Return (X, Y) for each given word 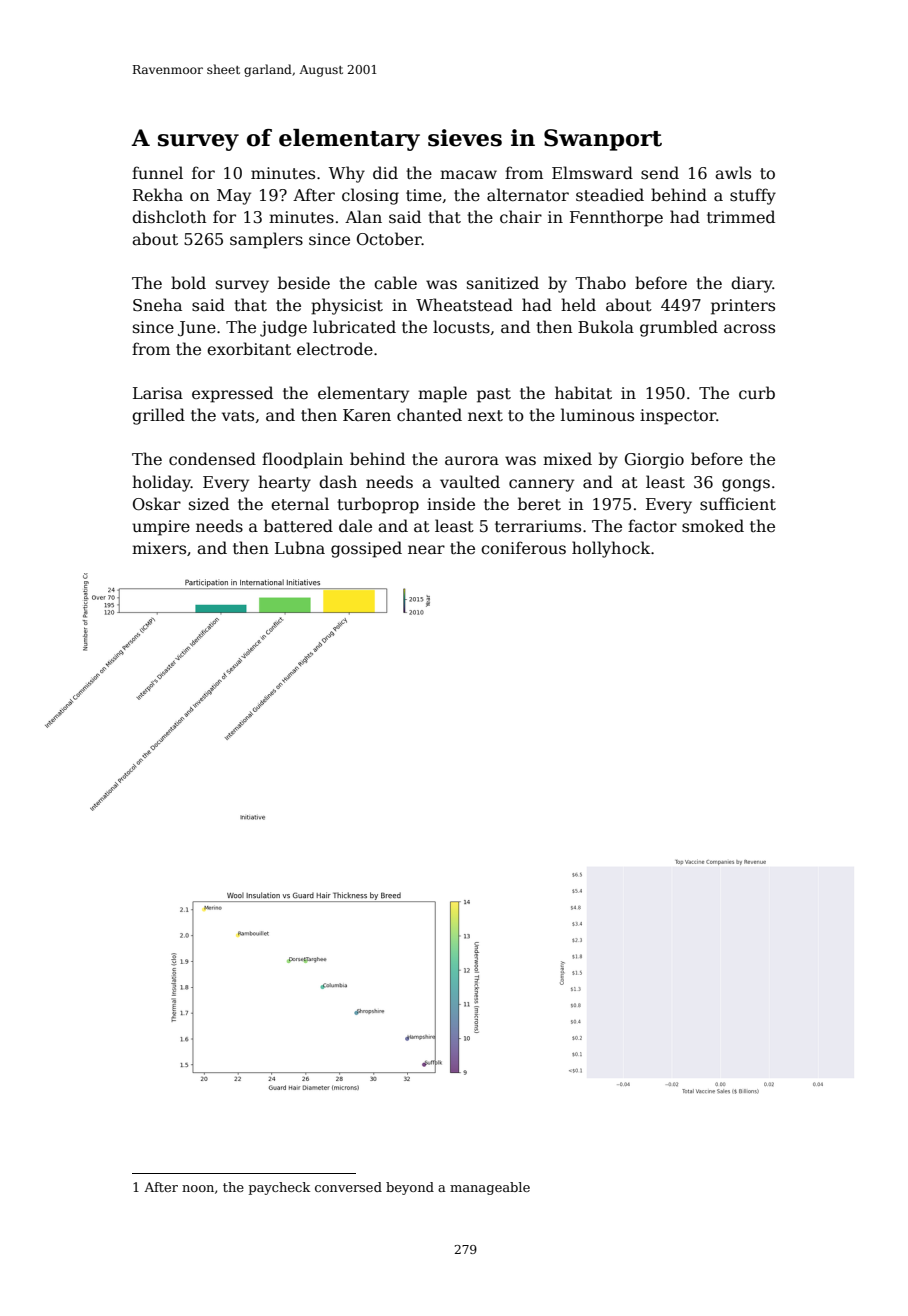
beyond (410, 1188)
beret (539, 504)
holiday (161, 483)
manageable (490, 1188)
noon (198, 1188)
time (424, 195)
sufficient (738, 503)
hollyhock (611, 549)
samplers (266, 240)
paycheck (279, 1188)
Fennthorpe (616, 218)
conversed (348, 1187)
